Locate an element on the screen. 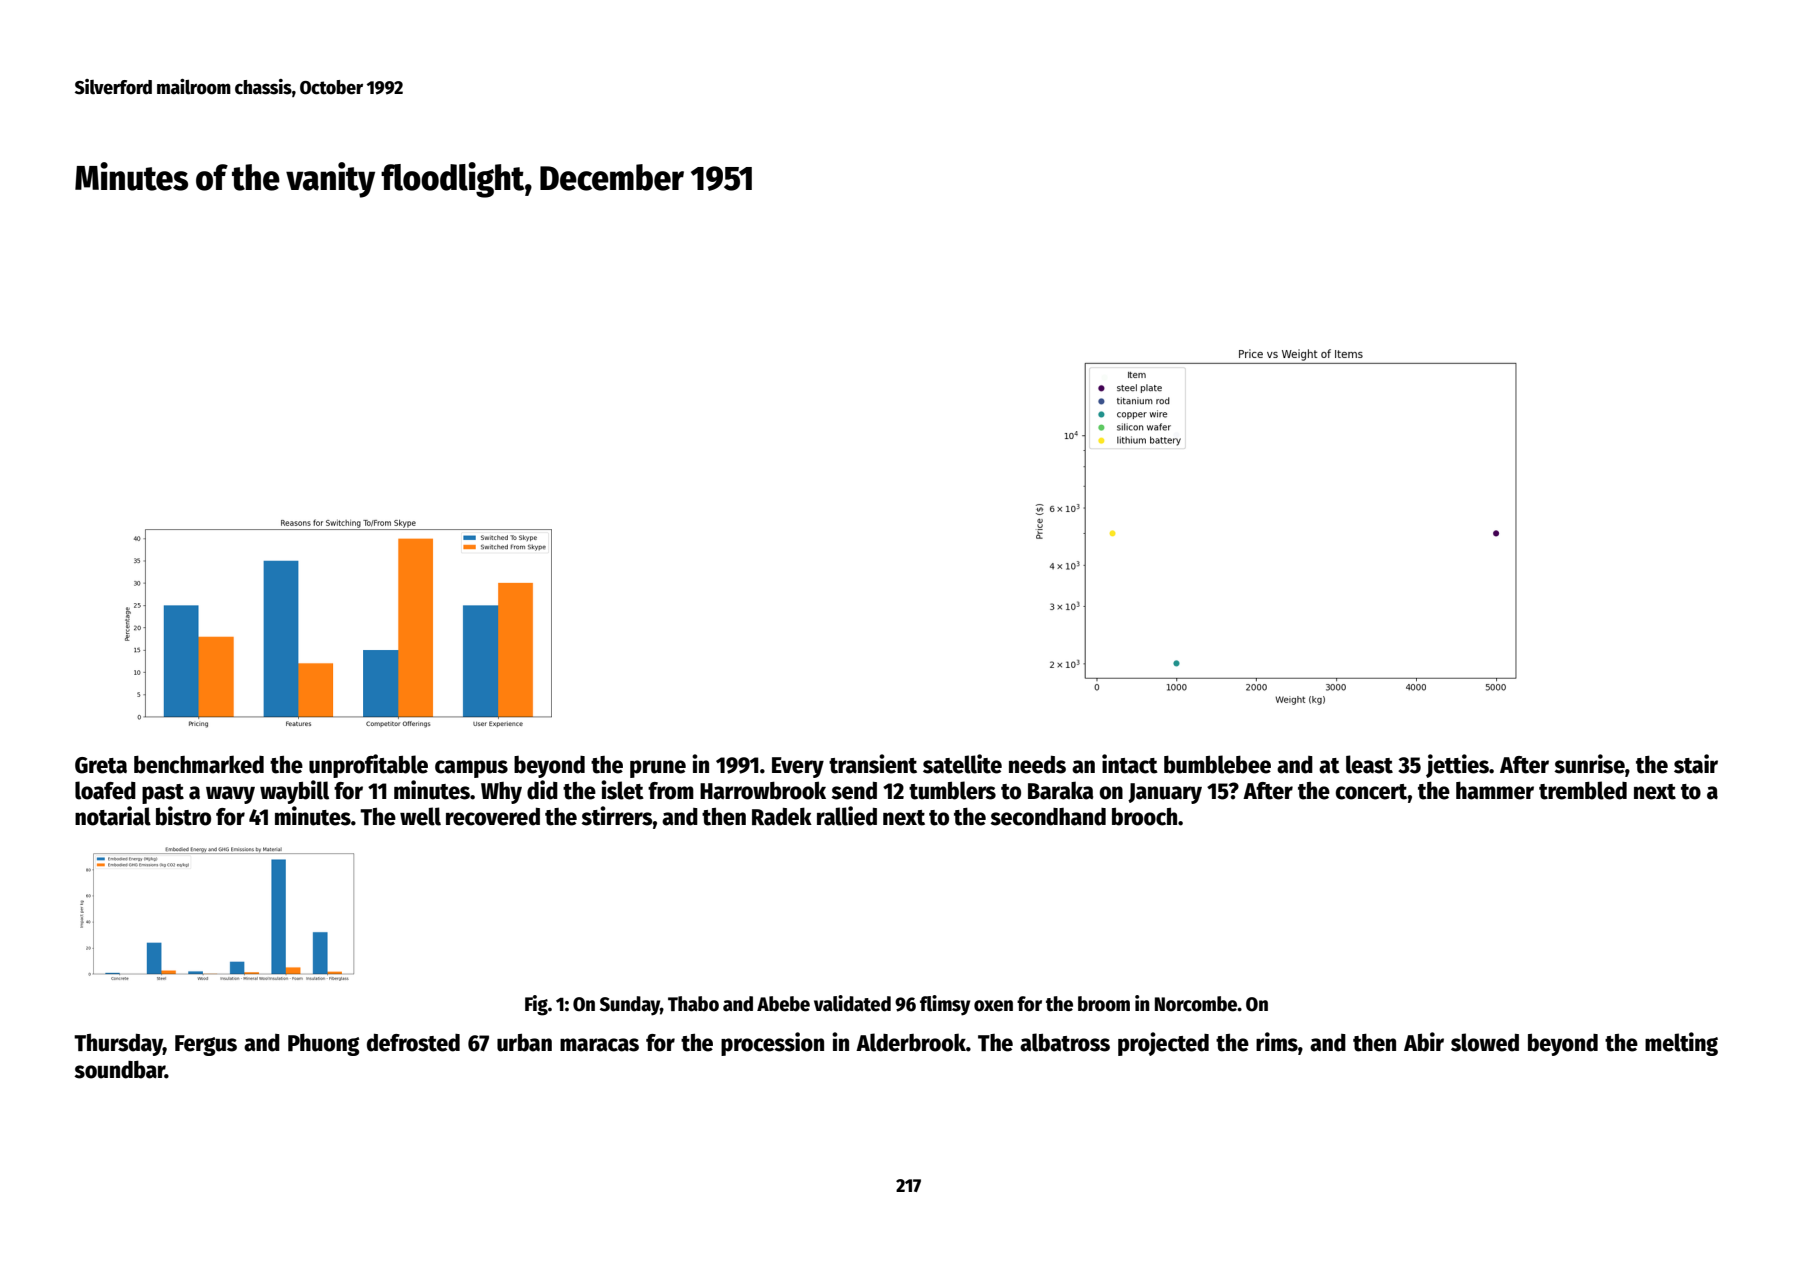 The height and width of the screenshot is (1268, 1793). defrosted is located at coordinates (413, 1043).
